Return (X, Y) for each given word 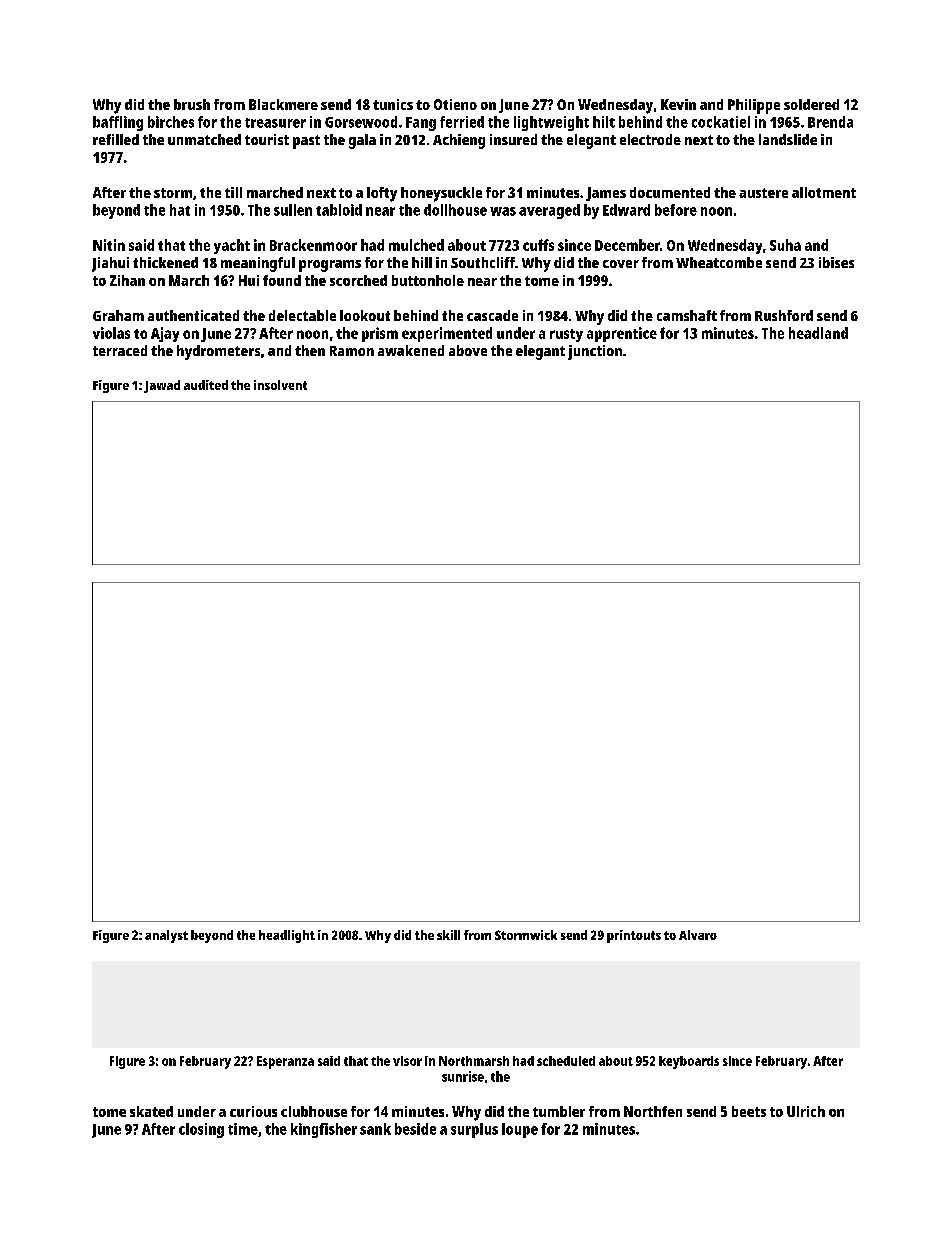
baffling (118, 123)
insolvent (280, 385)
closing (201, 1130)
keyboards (689, 1062)
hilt (604, 122)
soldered (811, 104)
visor (407, 1061)
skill (448, 935)
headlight (287, 936)
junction (595, 352)
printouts (634, 936)
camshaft (687, 315)
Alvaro (698, 935)
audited (206, 385)
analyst (166, 936)
